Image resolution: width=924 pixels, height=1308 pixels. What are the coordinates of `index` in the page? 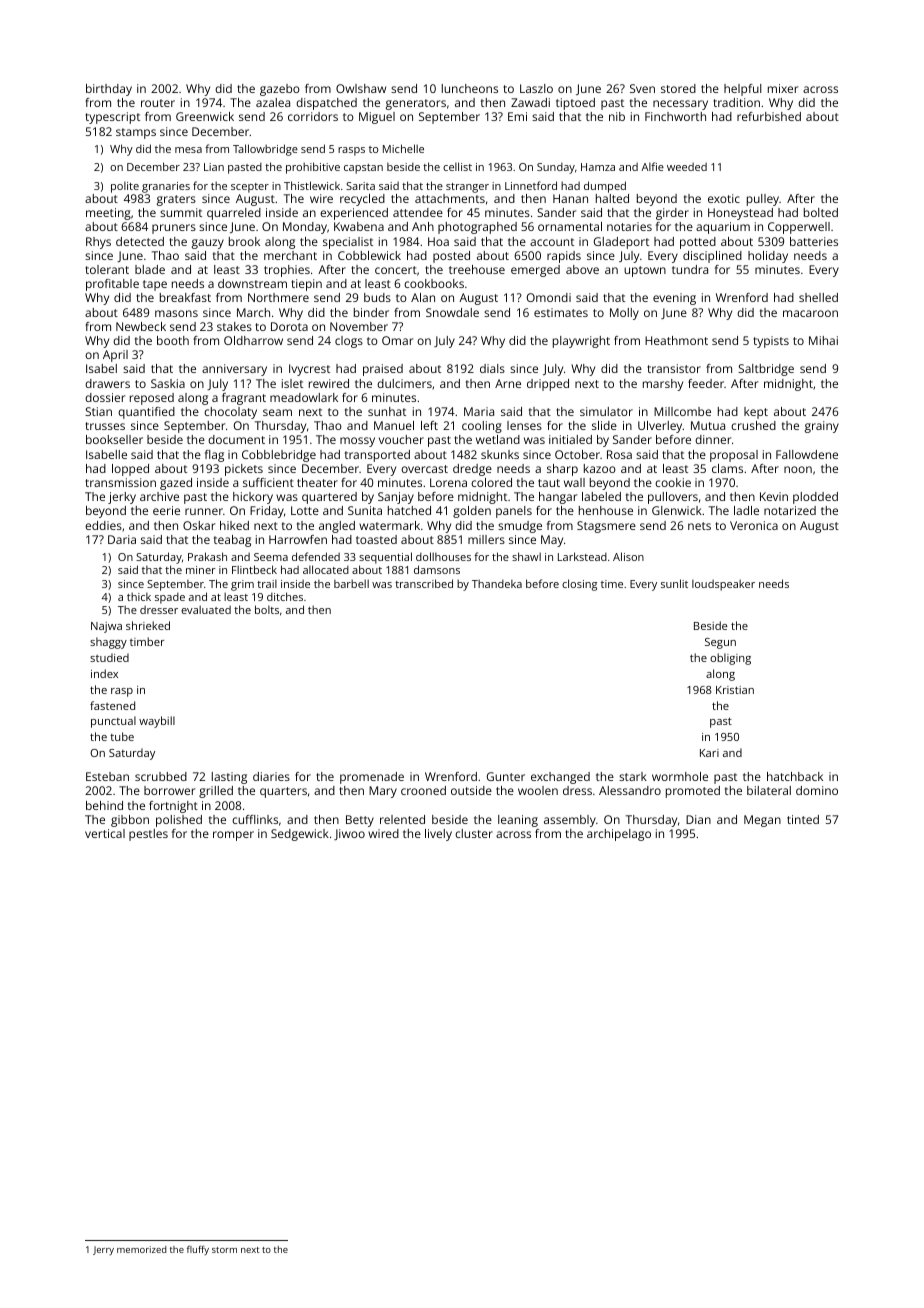 It's located at (104, 673).
